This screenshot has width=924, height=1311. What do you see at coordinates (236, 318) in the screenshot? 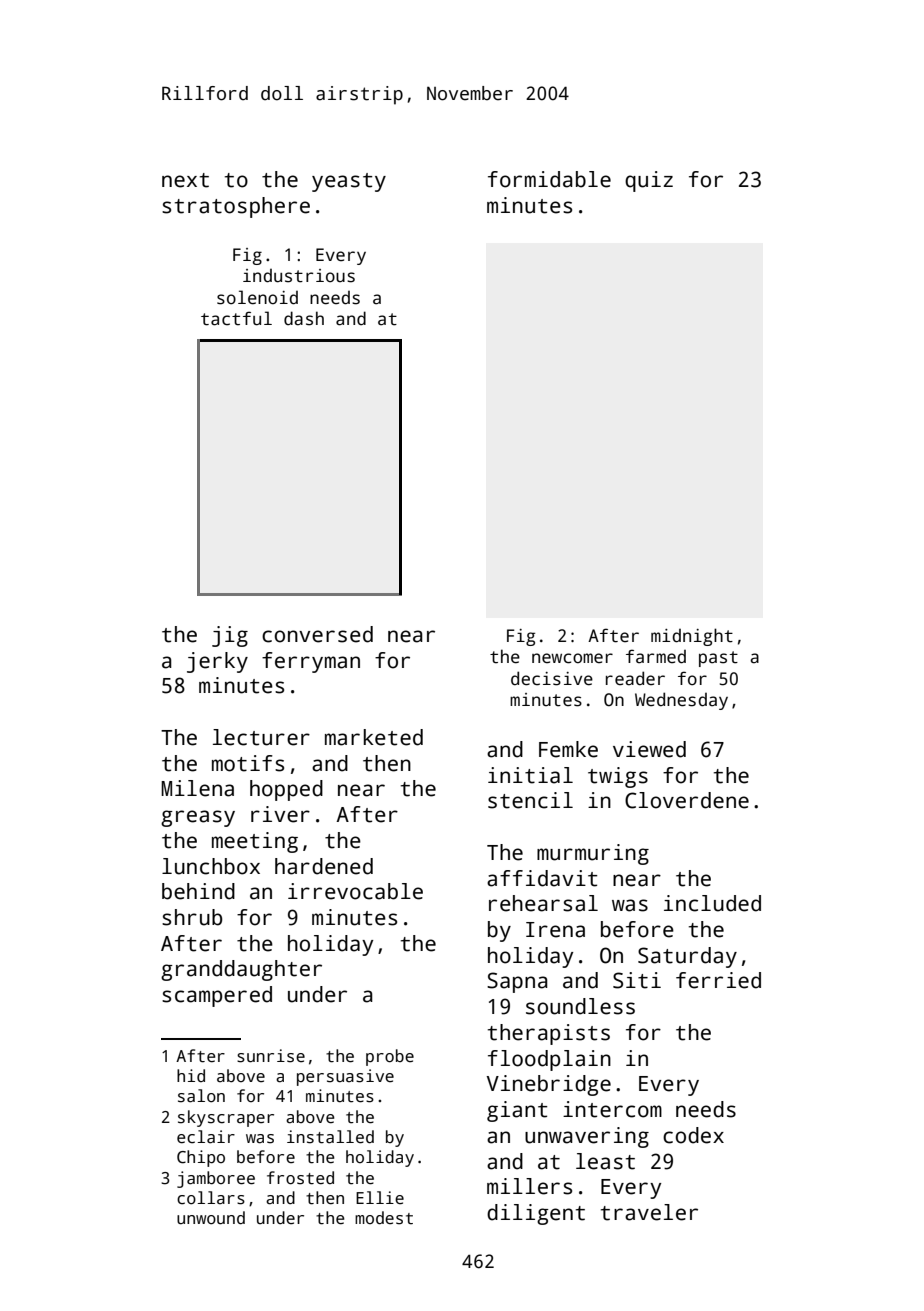
I see `tactful` at bounding box center [236, 318].
